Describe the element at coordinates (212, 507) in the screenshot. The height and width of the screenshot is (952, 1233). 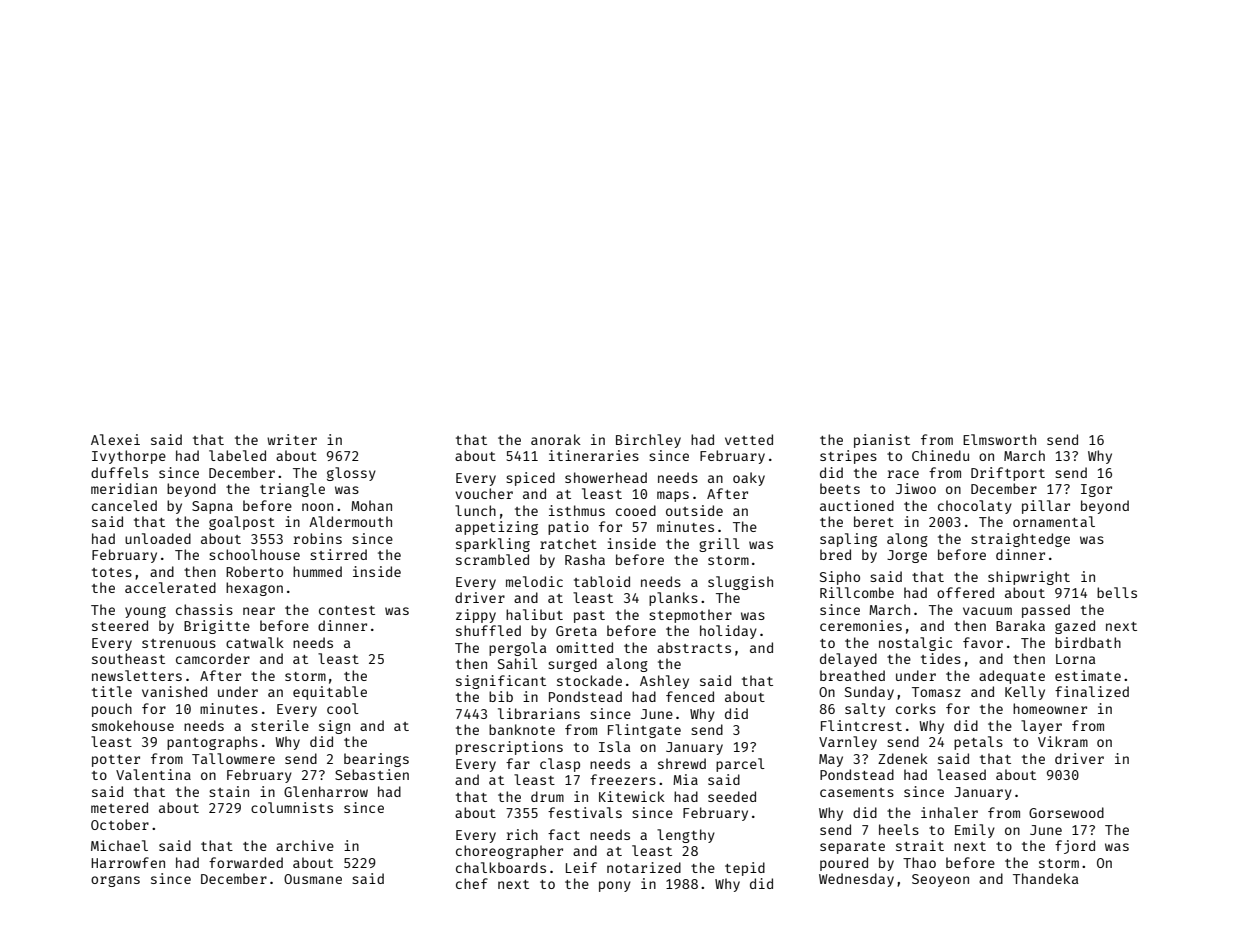
I see `Sapna` at that location.
